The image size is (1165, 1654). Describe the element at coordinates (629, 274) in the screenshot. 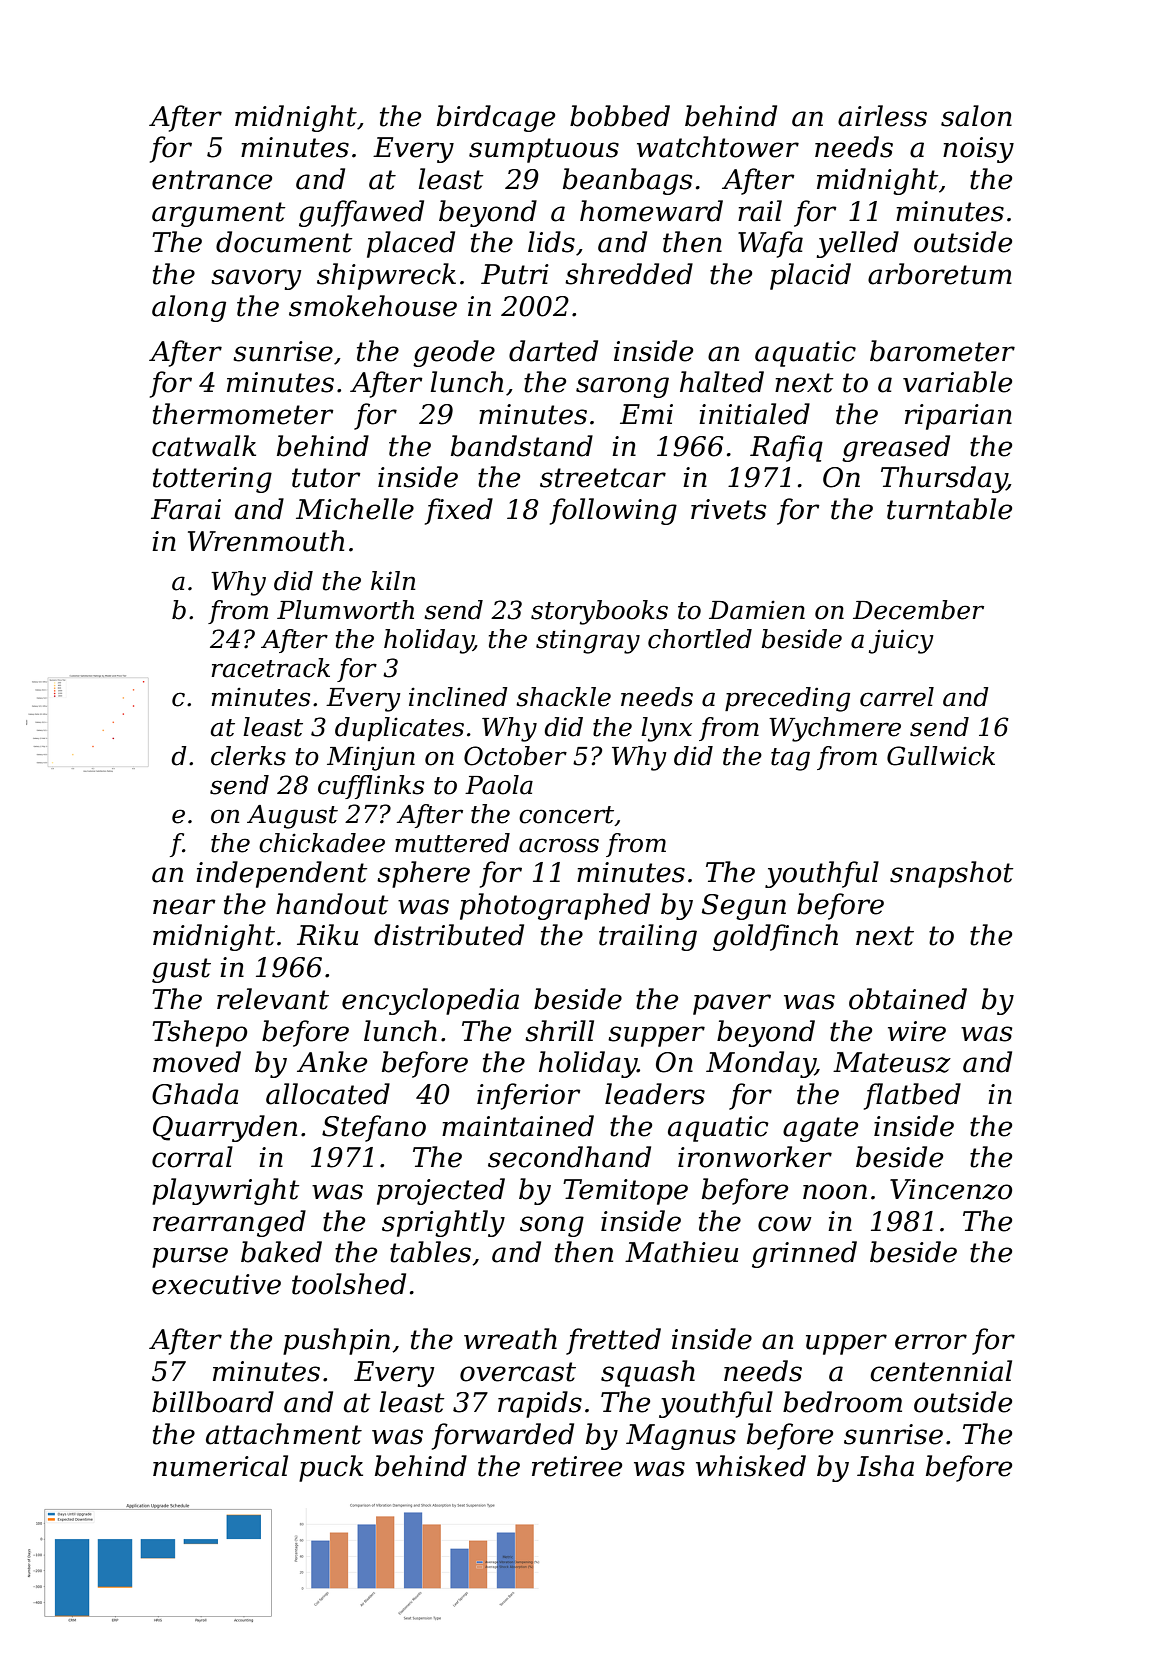

I see `shredded` at that location.
